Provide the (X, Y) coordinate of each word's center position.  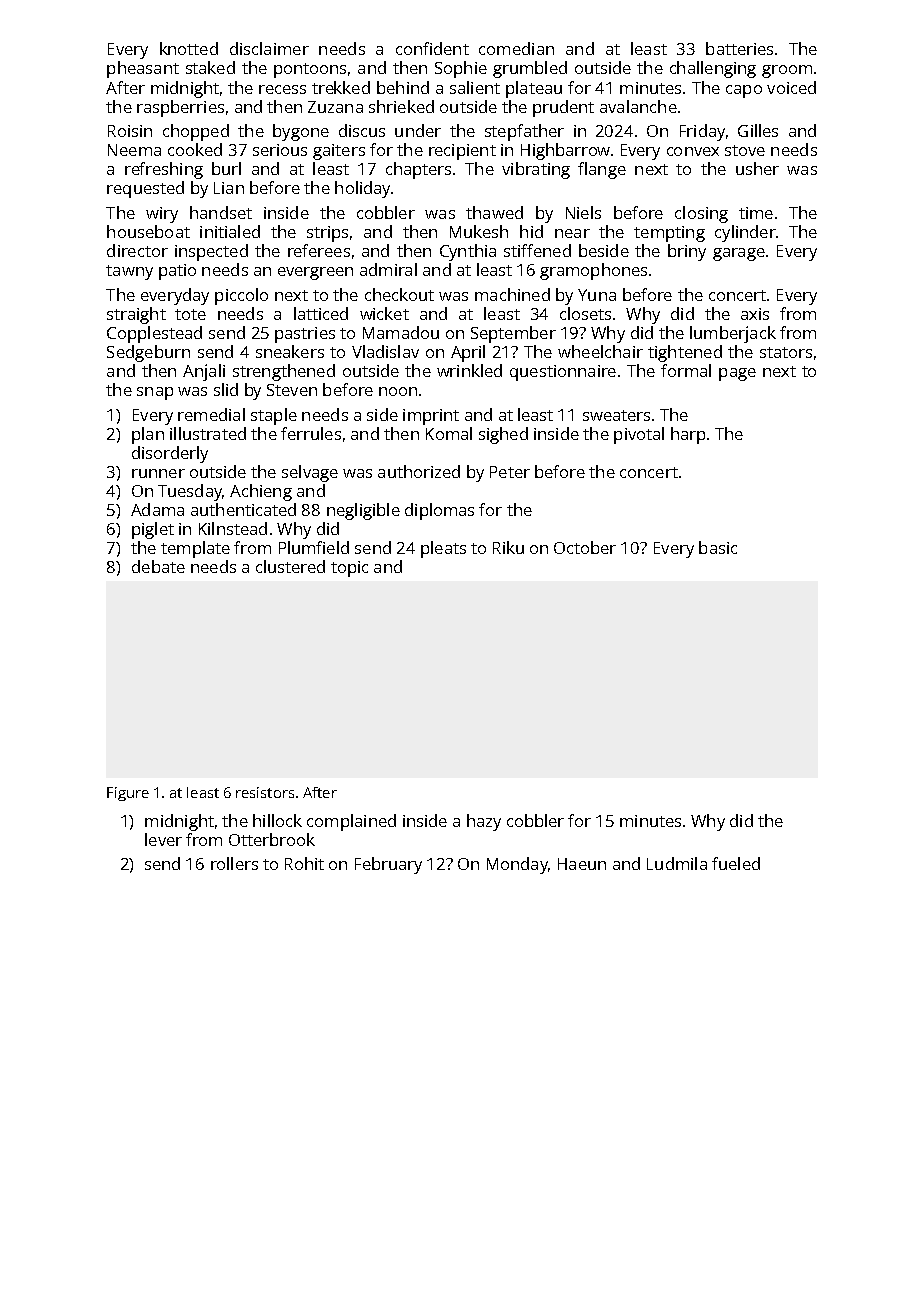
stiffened (537, 250)
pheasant (143, 69)
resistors (265, 792)
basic (718, 547)
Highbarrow (565, 151)
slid (226, 389)
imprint (431, 417)
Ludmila (677, 863)
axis (755, 314)
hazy (484, 822)
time (756, 213)
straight (136, 315)
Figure (128, 794)
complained (351, 822)
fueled (736, 863)
